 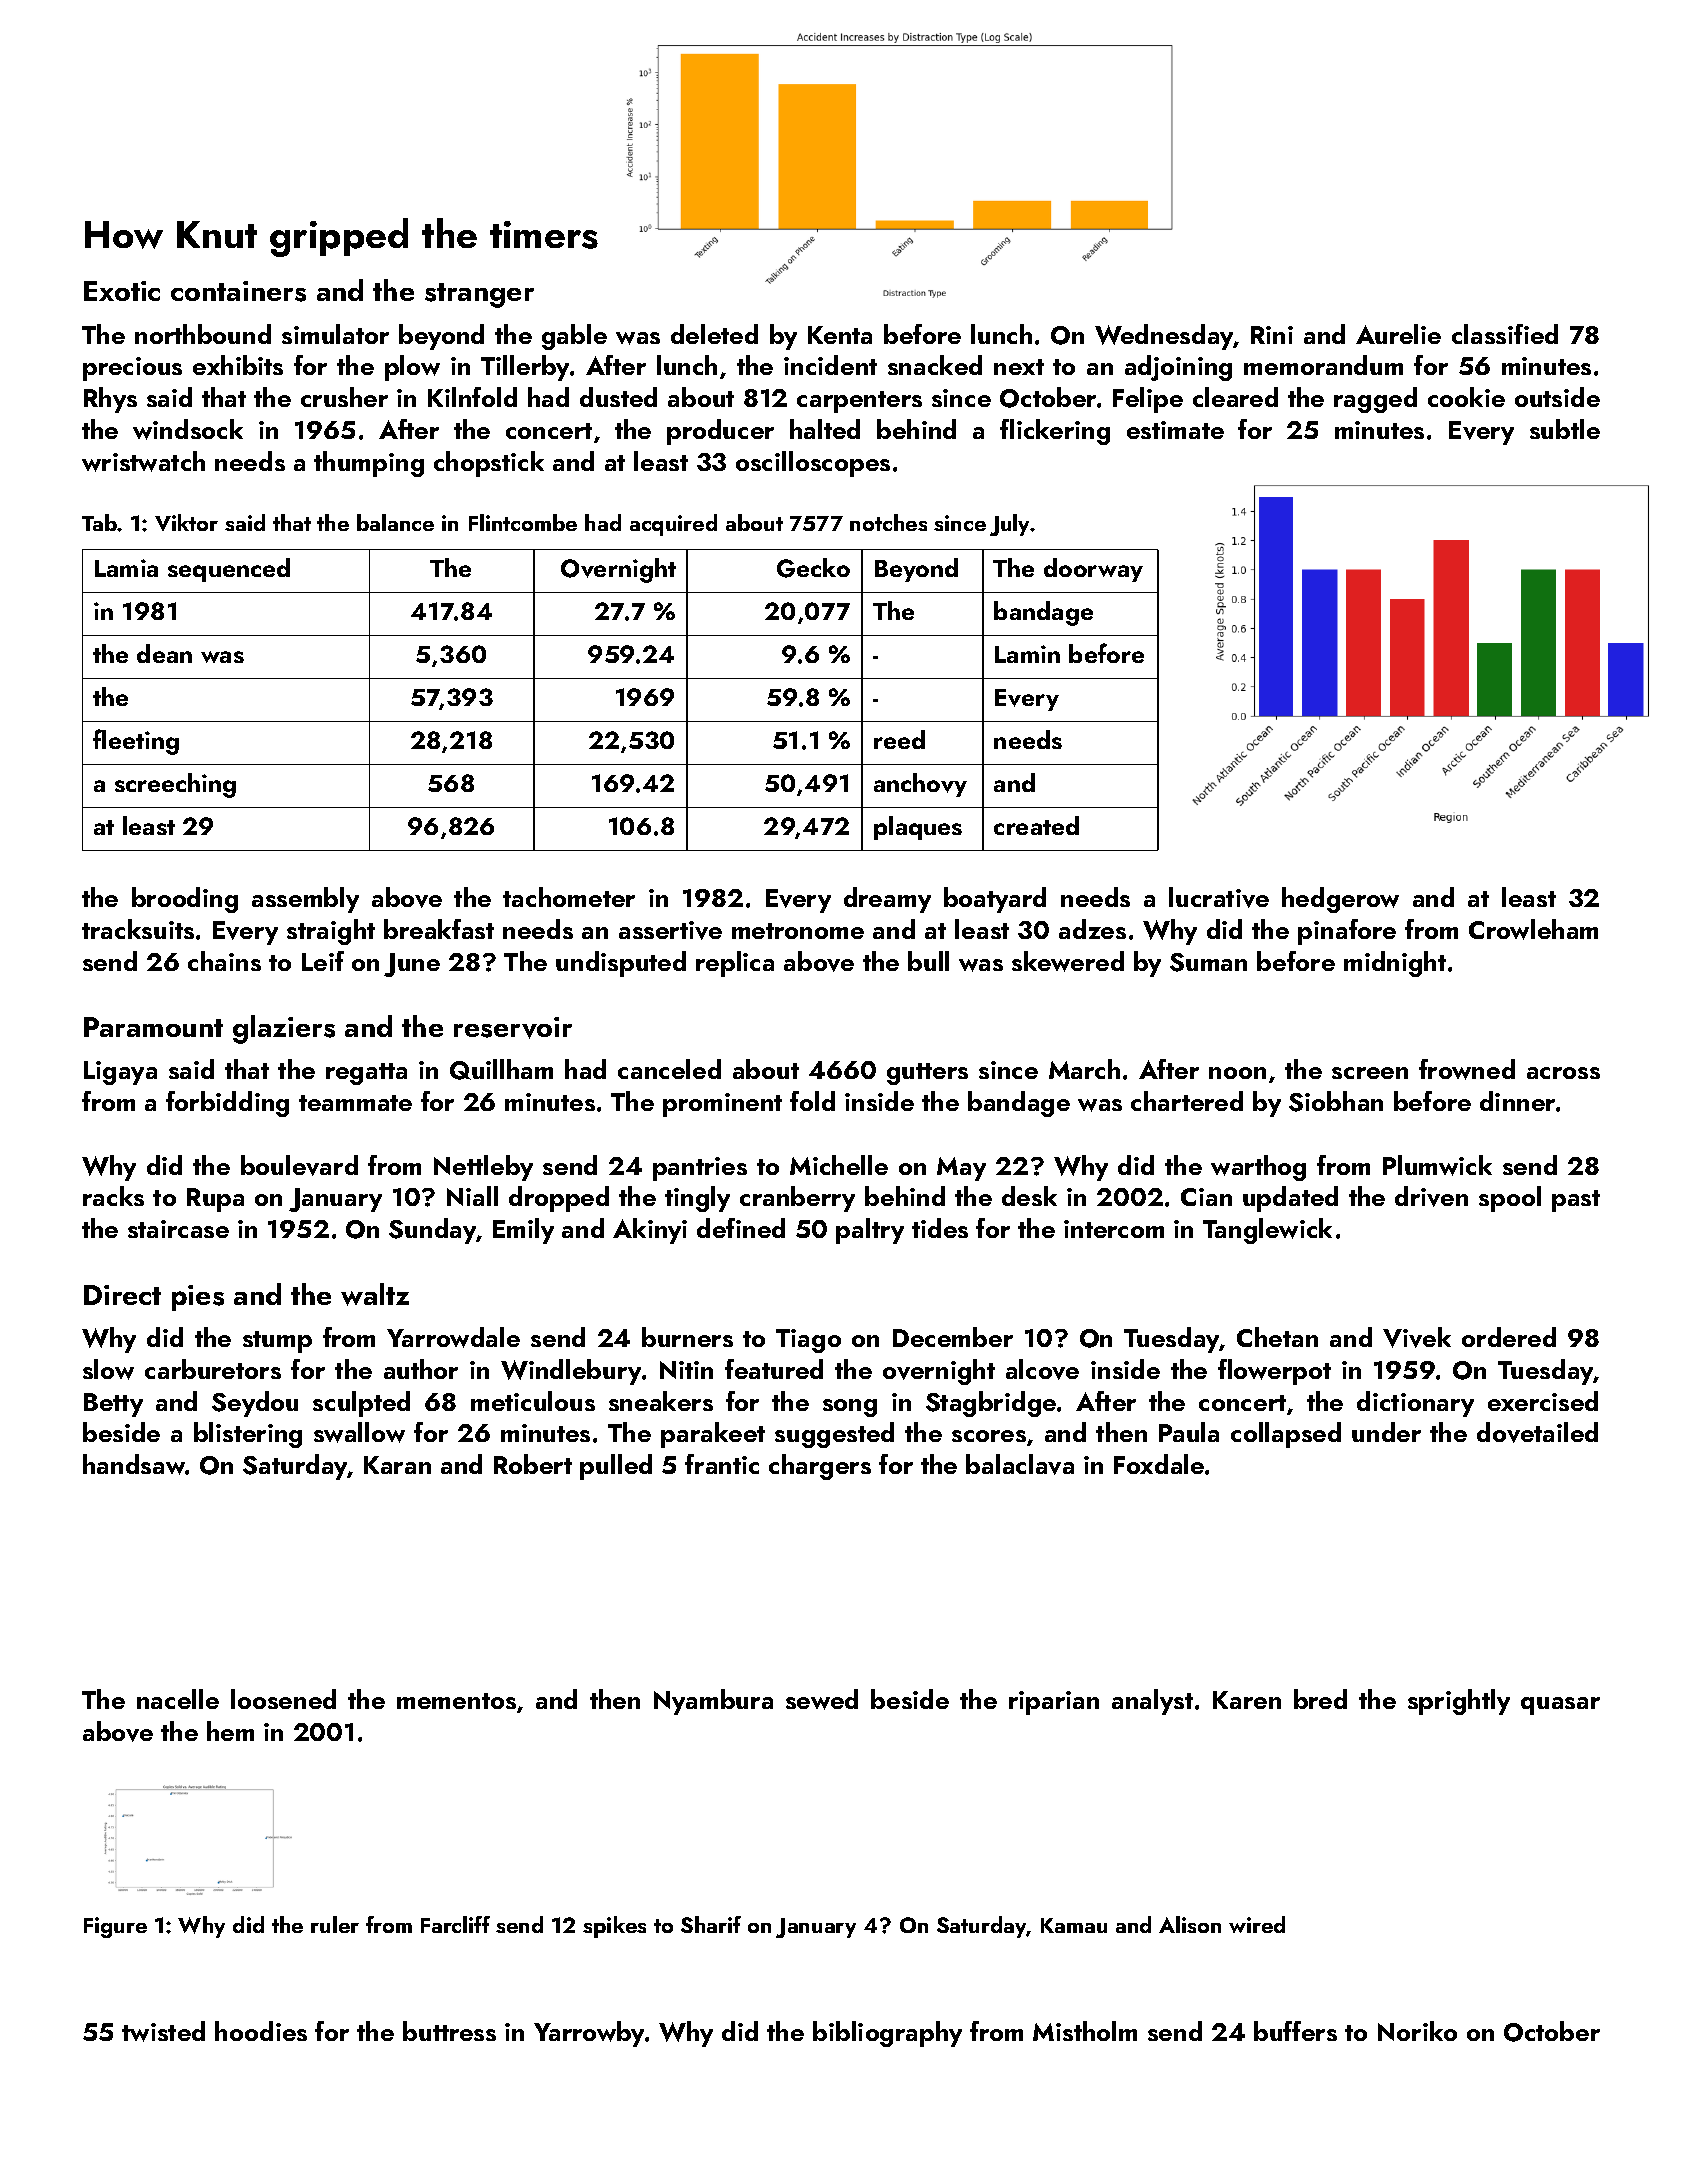 I want to click on classified, so click(x=1505, y=334).
